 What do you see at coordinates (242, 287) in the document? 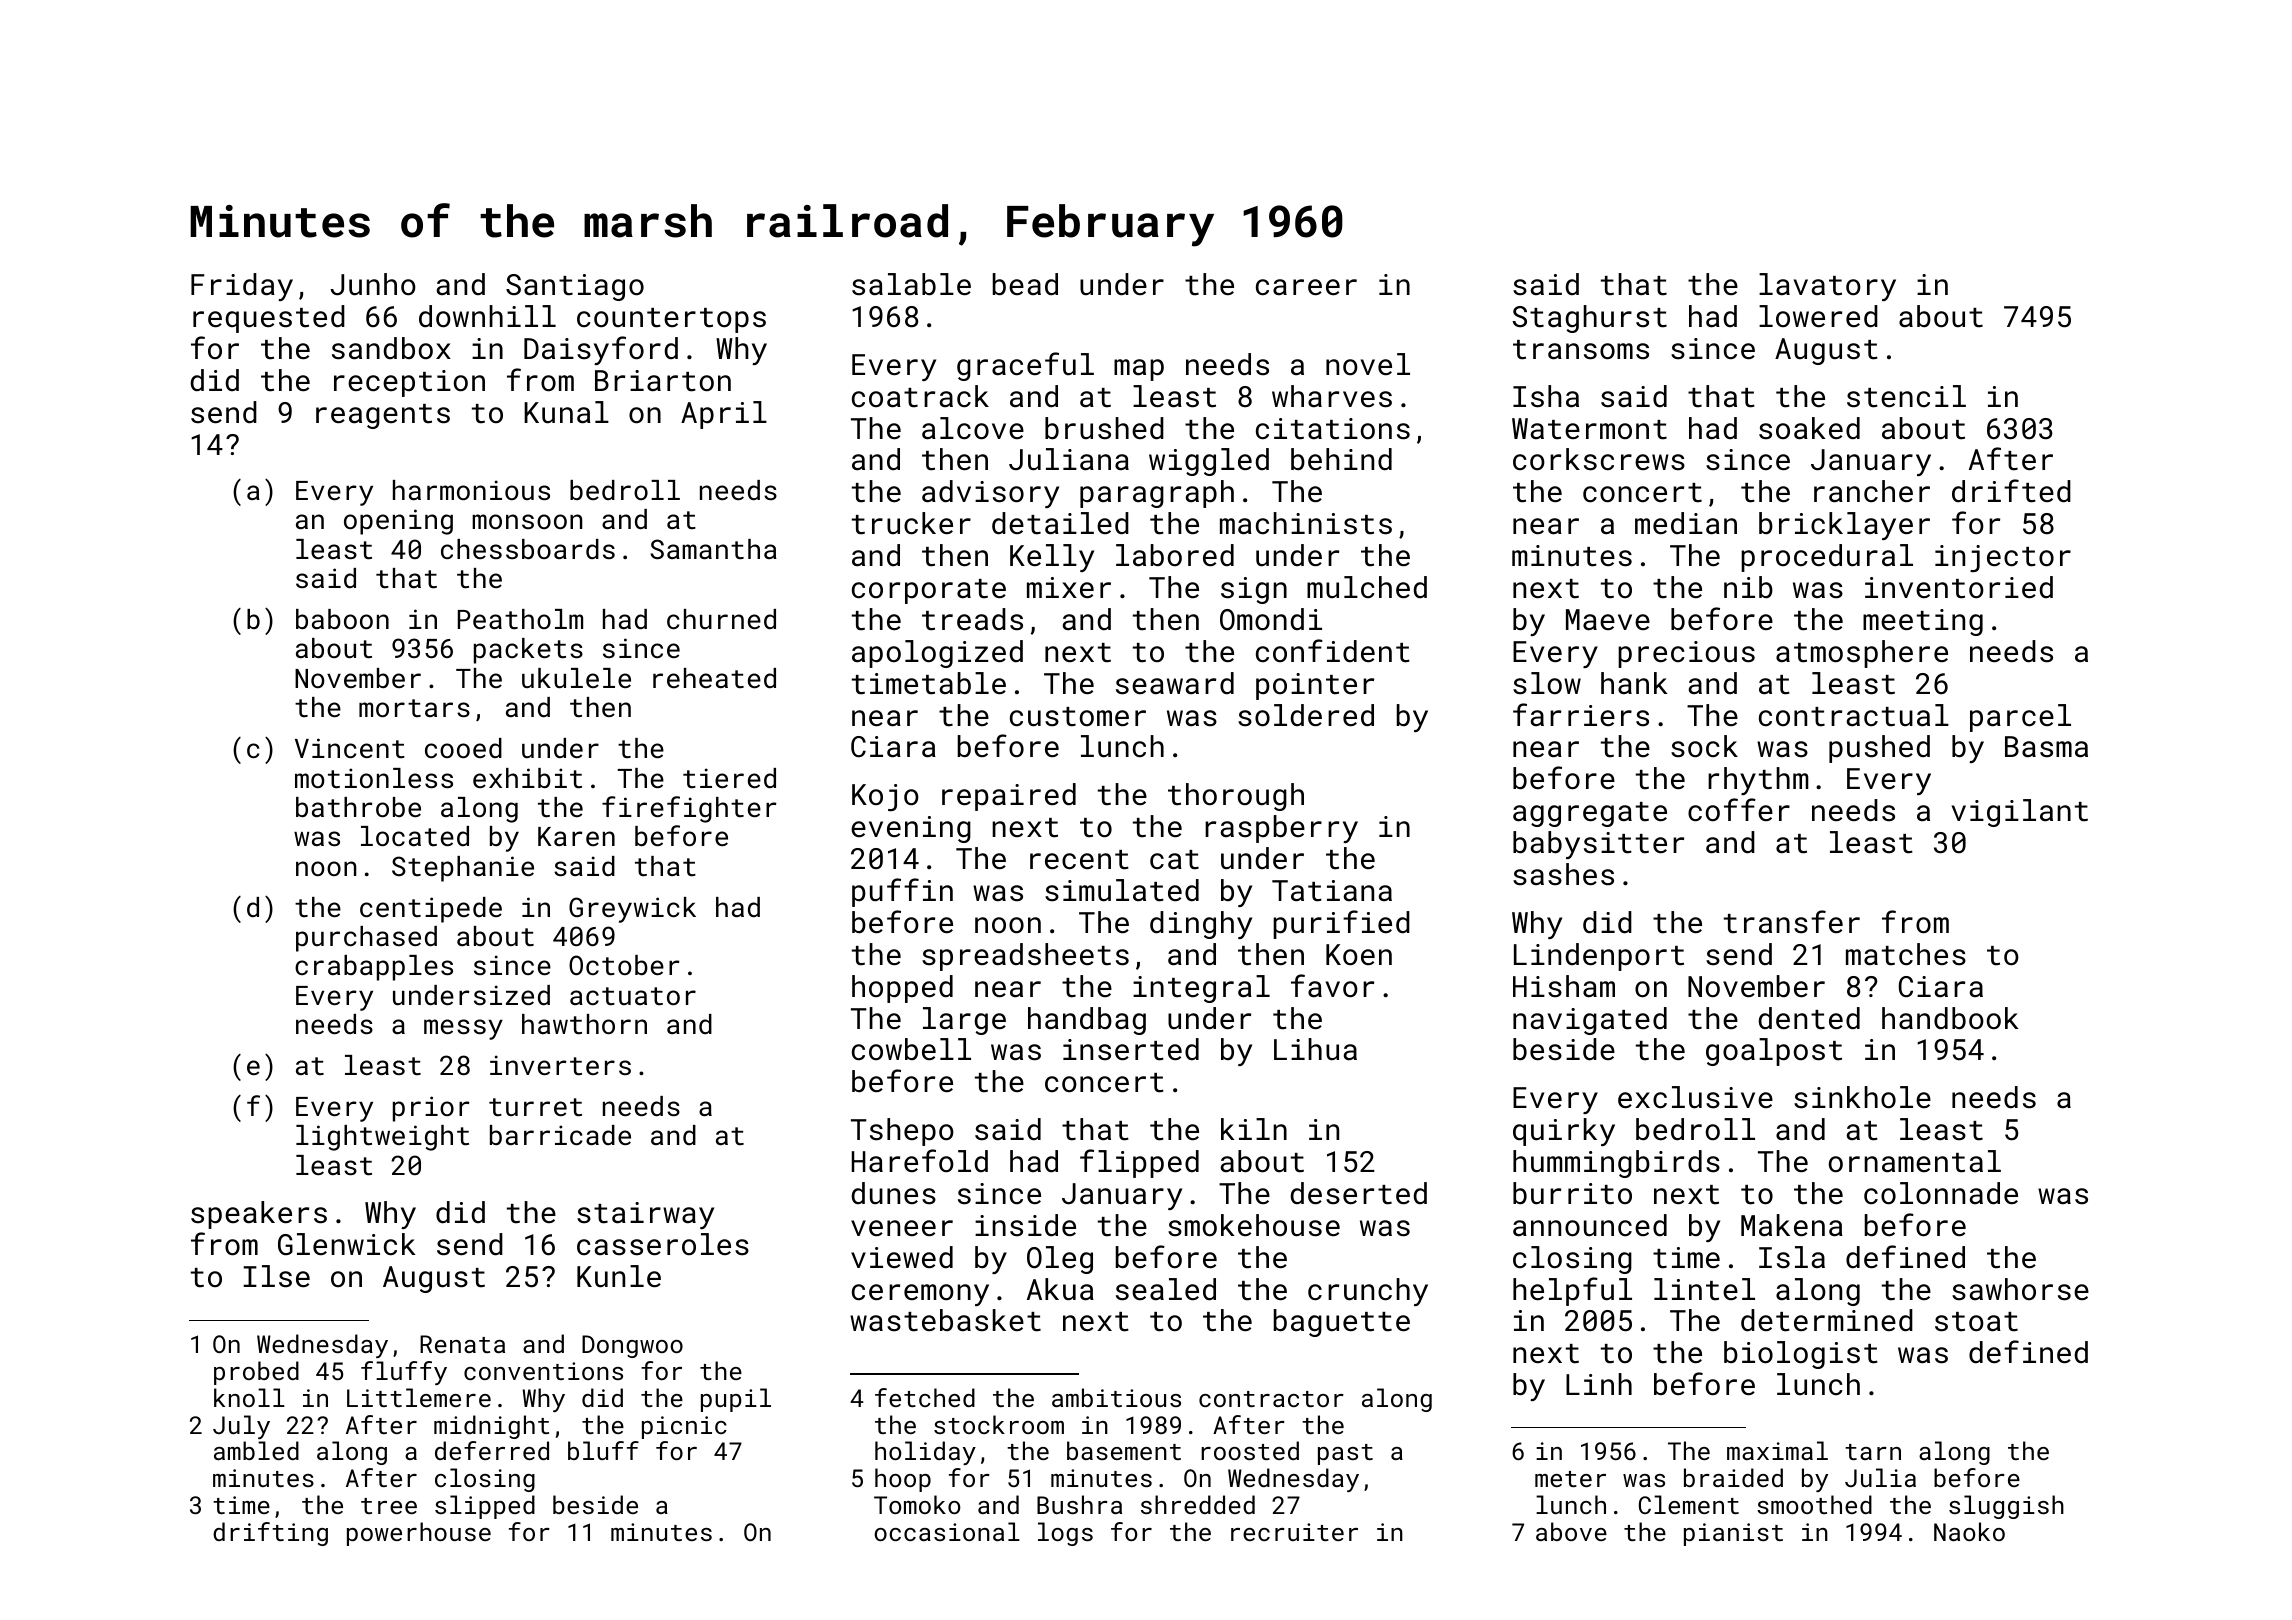
I see `Friday` at bounding box center [242, 287].
